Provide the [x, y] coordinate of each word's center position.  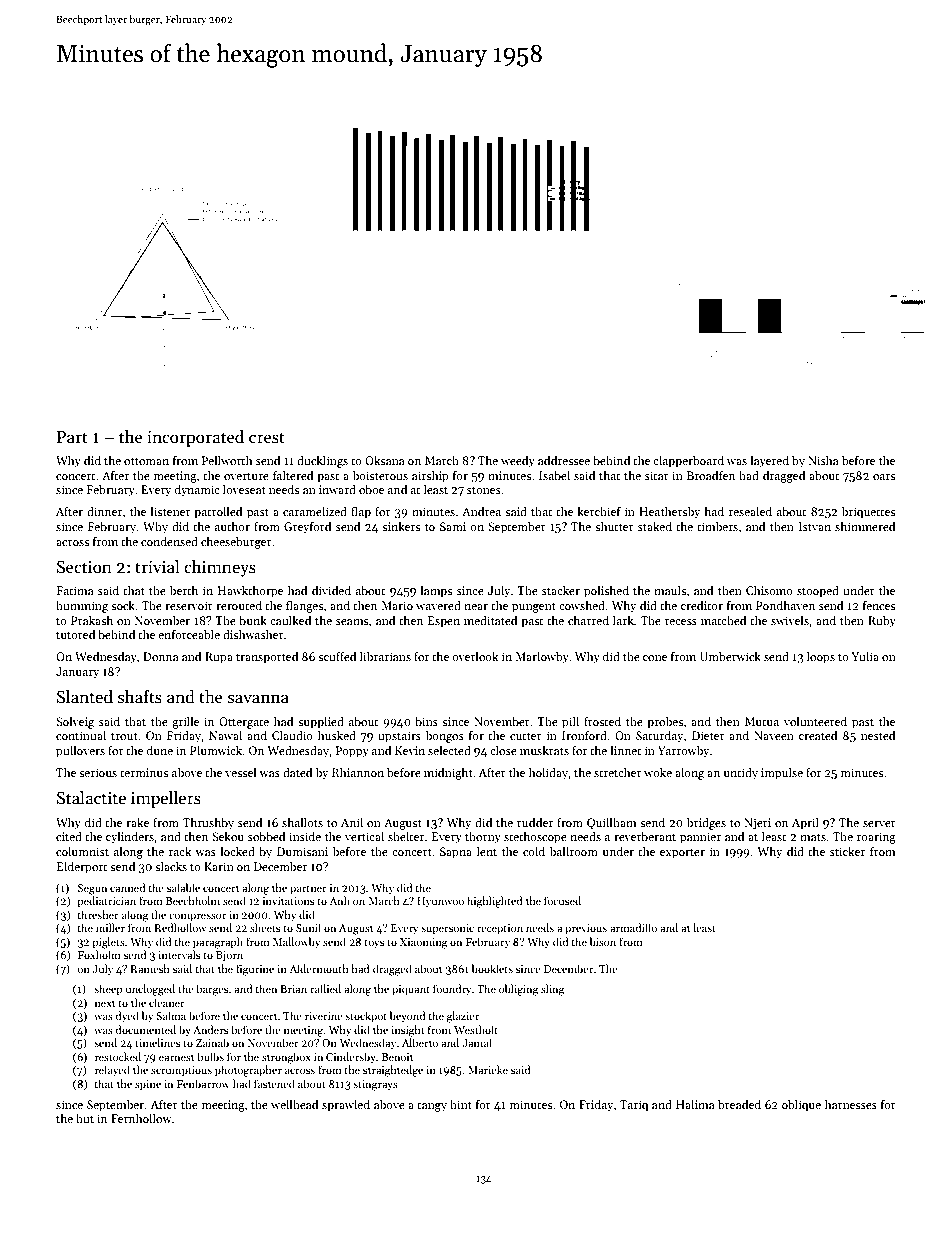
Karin [219, 866]
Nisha [823, 460]
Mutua [762, 721]
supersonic [447, 929]
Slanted [85, 697]
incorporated [195, 438]
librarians [385, 656]
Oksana [385, 460]
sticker [847, 851]
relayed [112, 1071]
